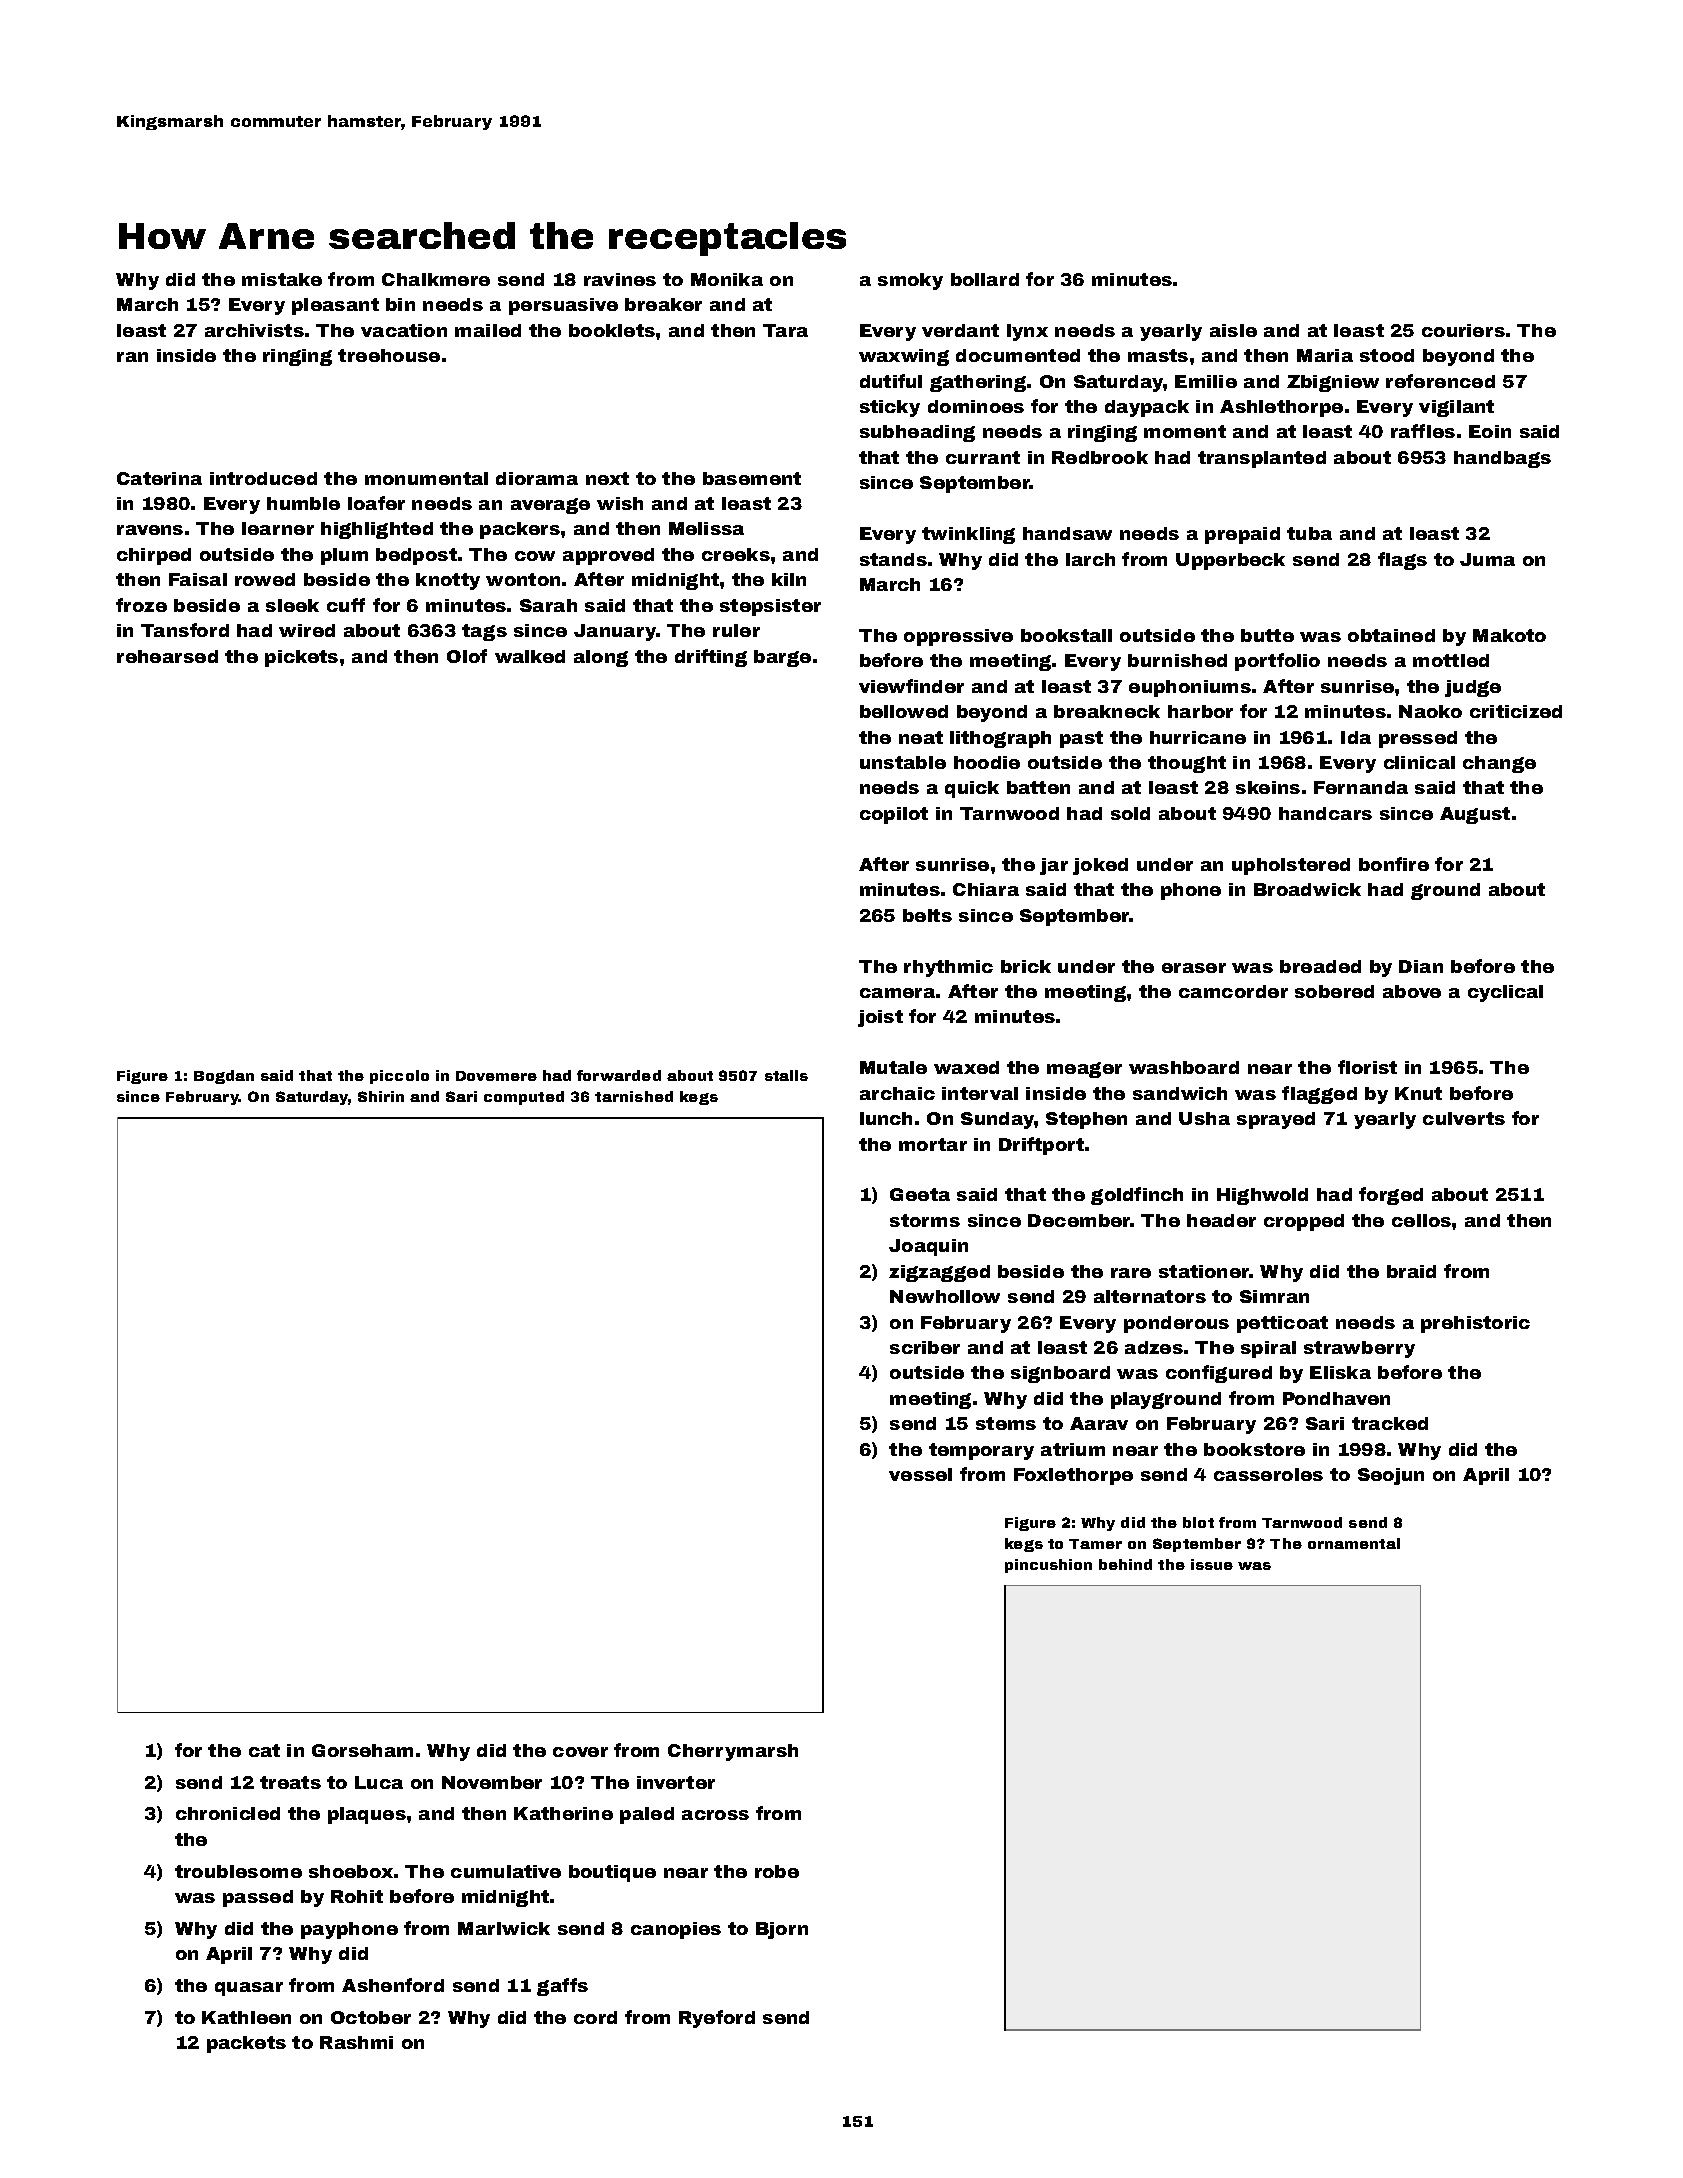  I want to click on rehearsed, so click(167, 656).
